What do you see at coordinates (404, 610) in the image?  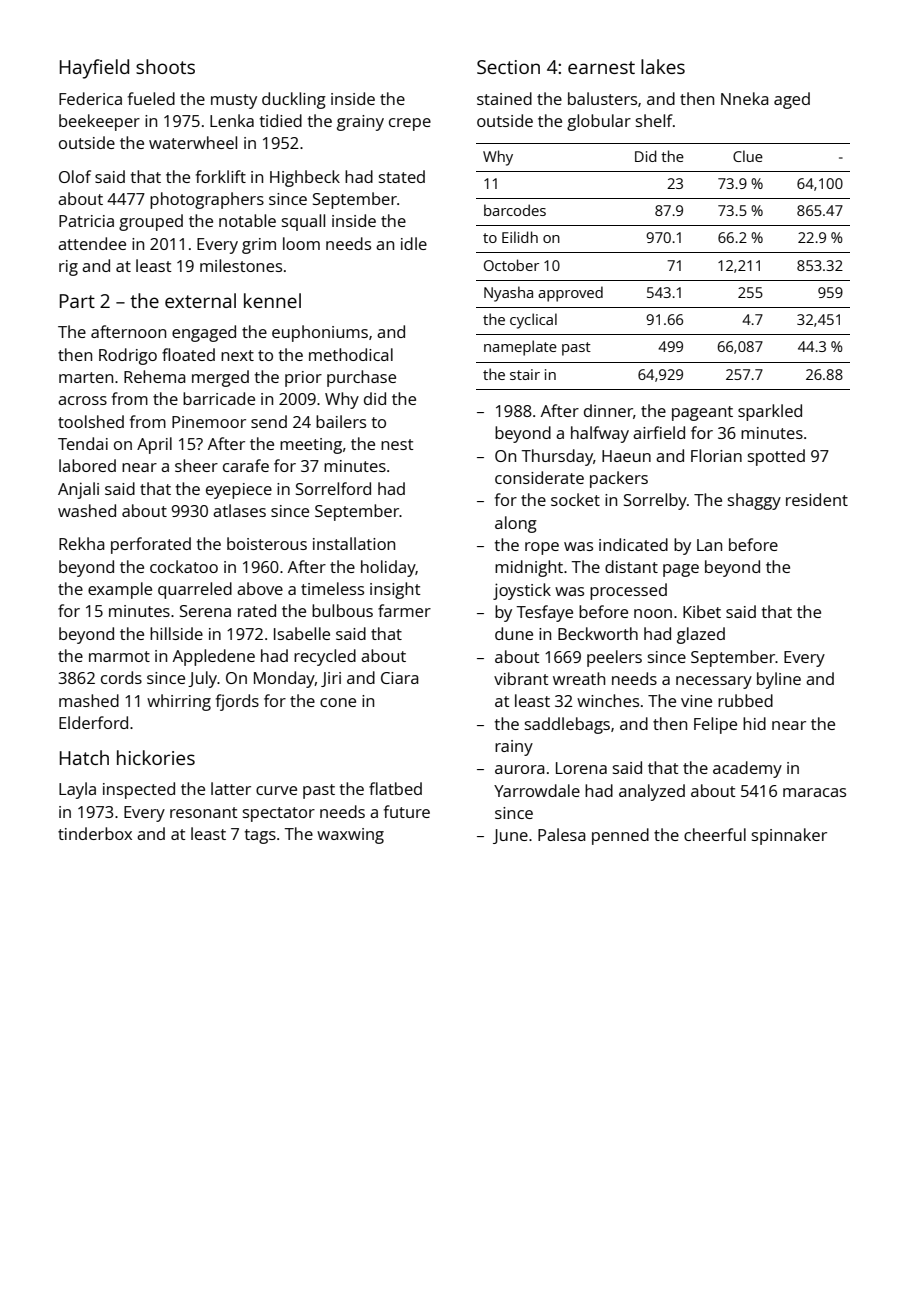 I see `farmer` at bounding box center [404, 610].
